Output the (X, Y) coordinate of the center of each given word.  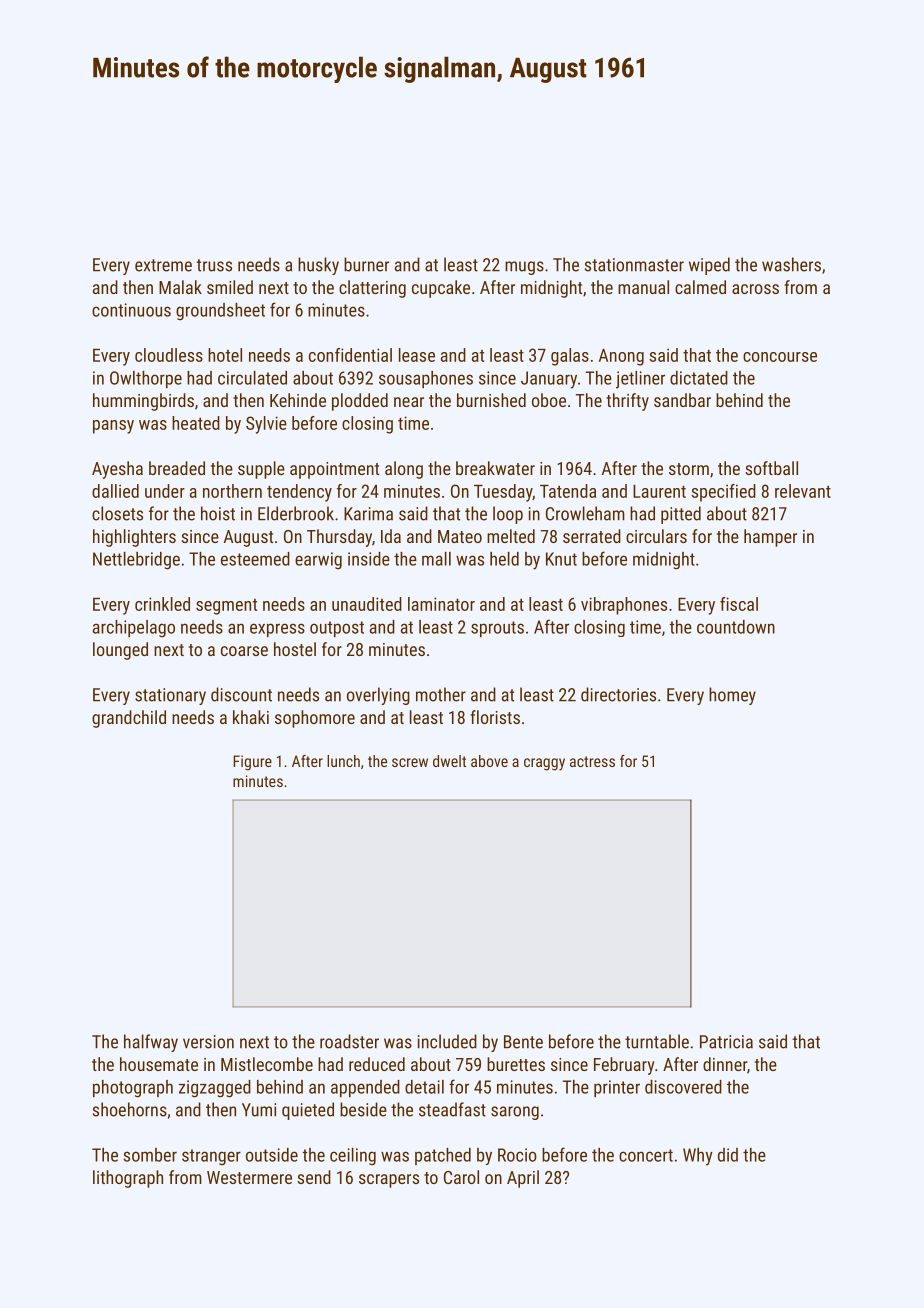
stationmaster (634, 265)
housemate (159, 1064)
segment (226, 607)
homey (732, 696)
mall (436, 559)
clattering (372, 289)
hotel (225, 355)
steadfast (452, 1109)
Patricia (726, 1042)
